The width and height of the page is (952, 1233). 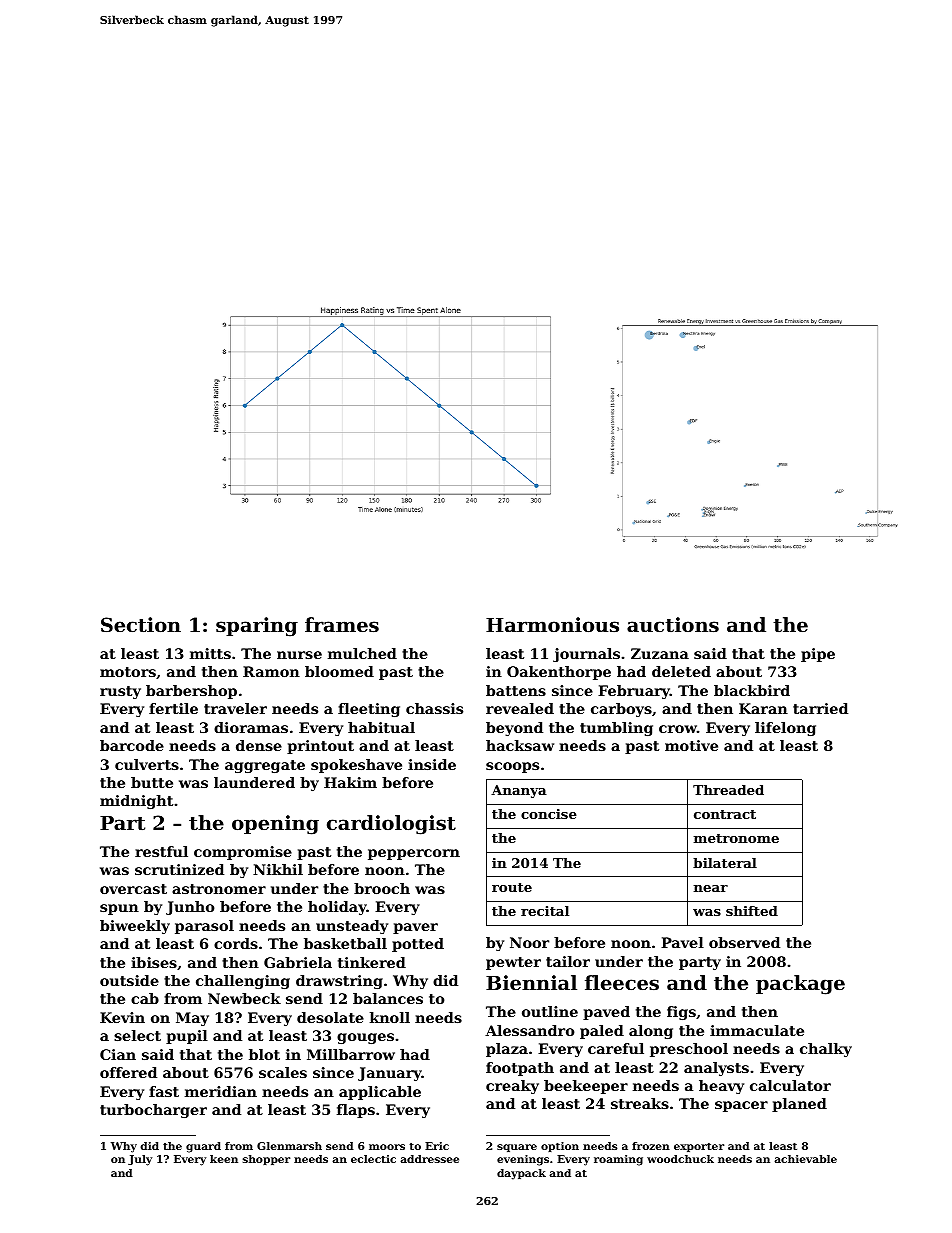 I want to click on Alessandro, so click(x=530, y=1030).
